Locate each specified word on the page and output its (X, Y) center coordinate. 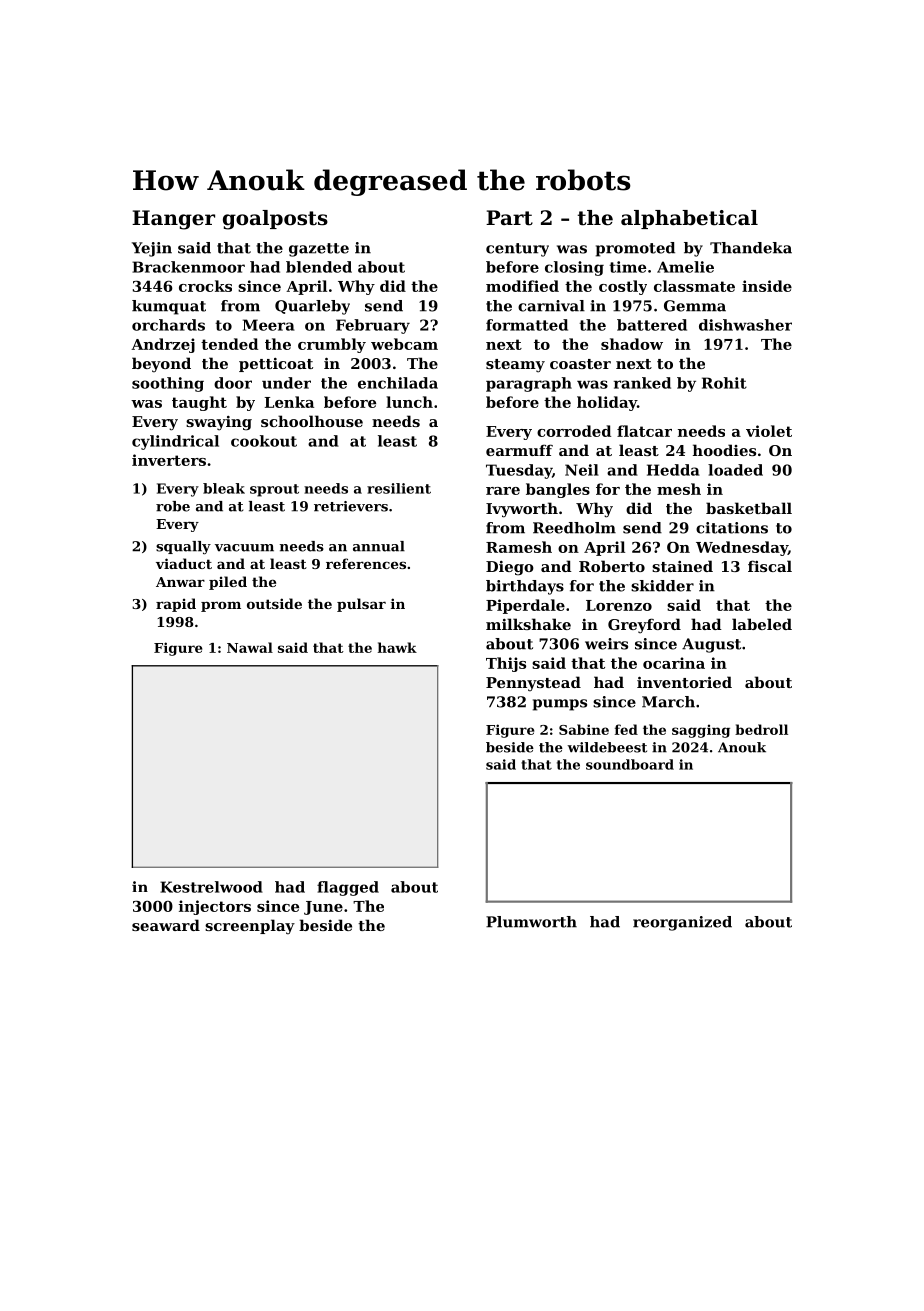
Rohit (724, 383)
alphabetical (689, 219)
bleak (224, 488)
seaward (166, 925)
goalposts (275, 220)
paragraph (529, 384)
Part (509, 218)
